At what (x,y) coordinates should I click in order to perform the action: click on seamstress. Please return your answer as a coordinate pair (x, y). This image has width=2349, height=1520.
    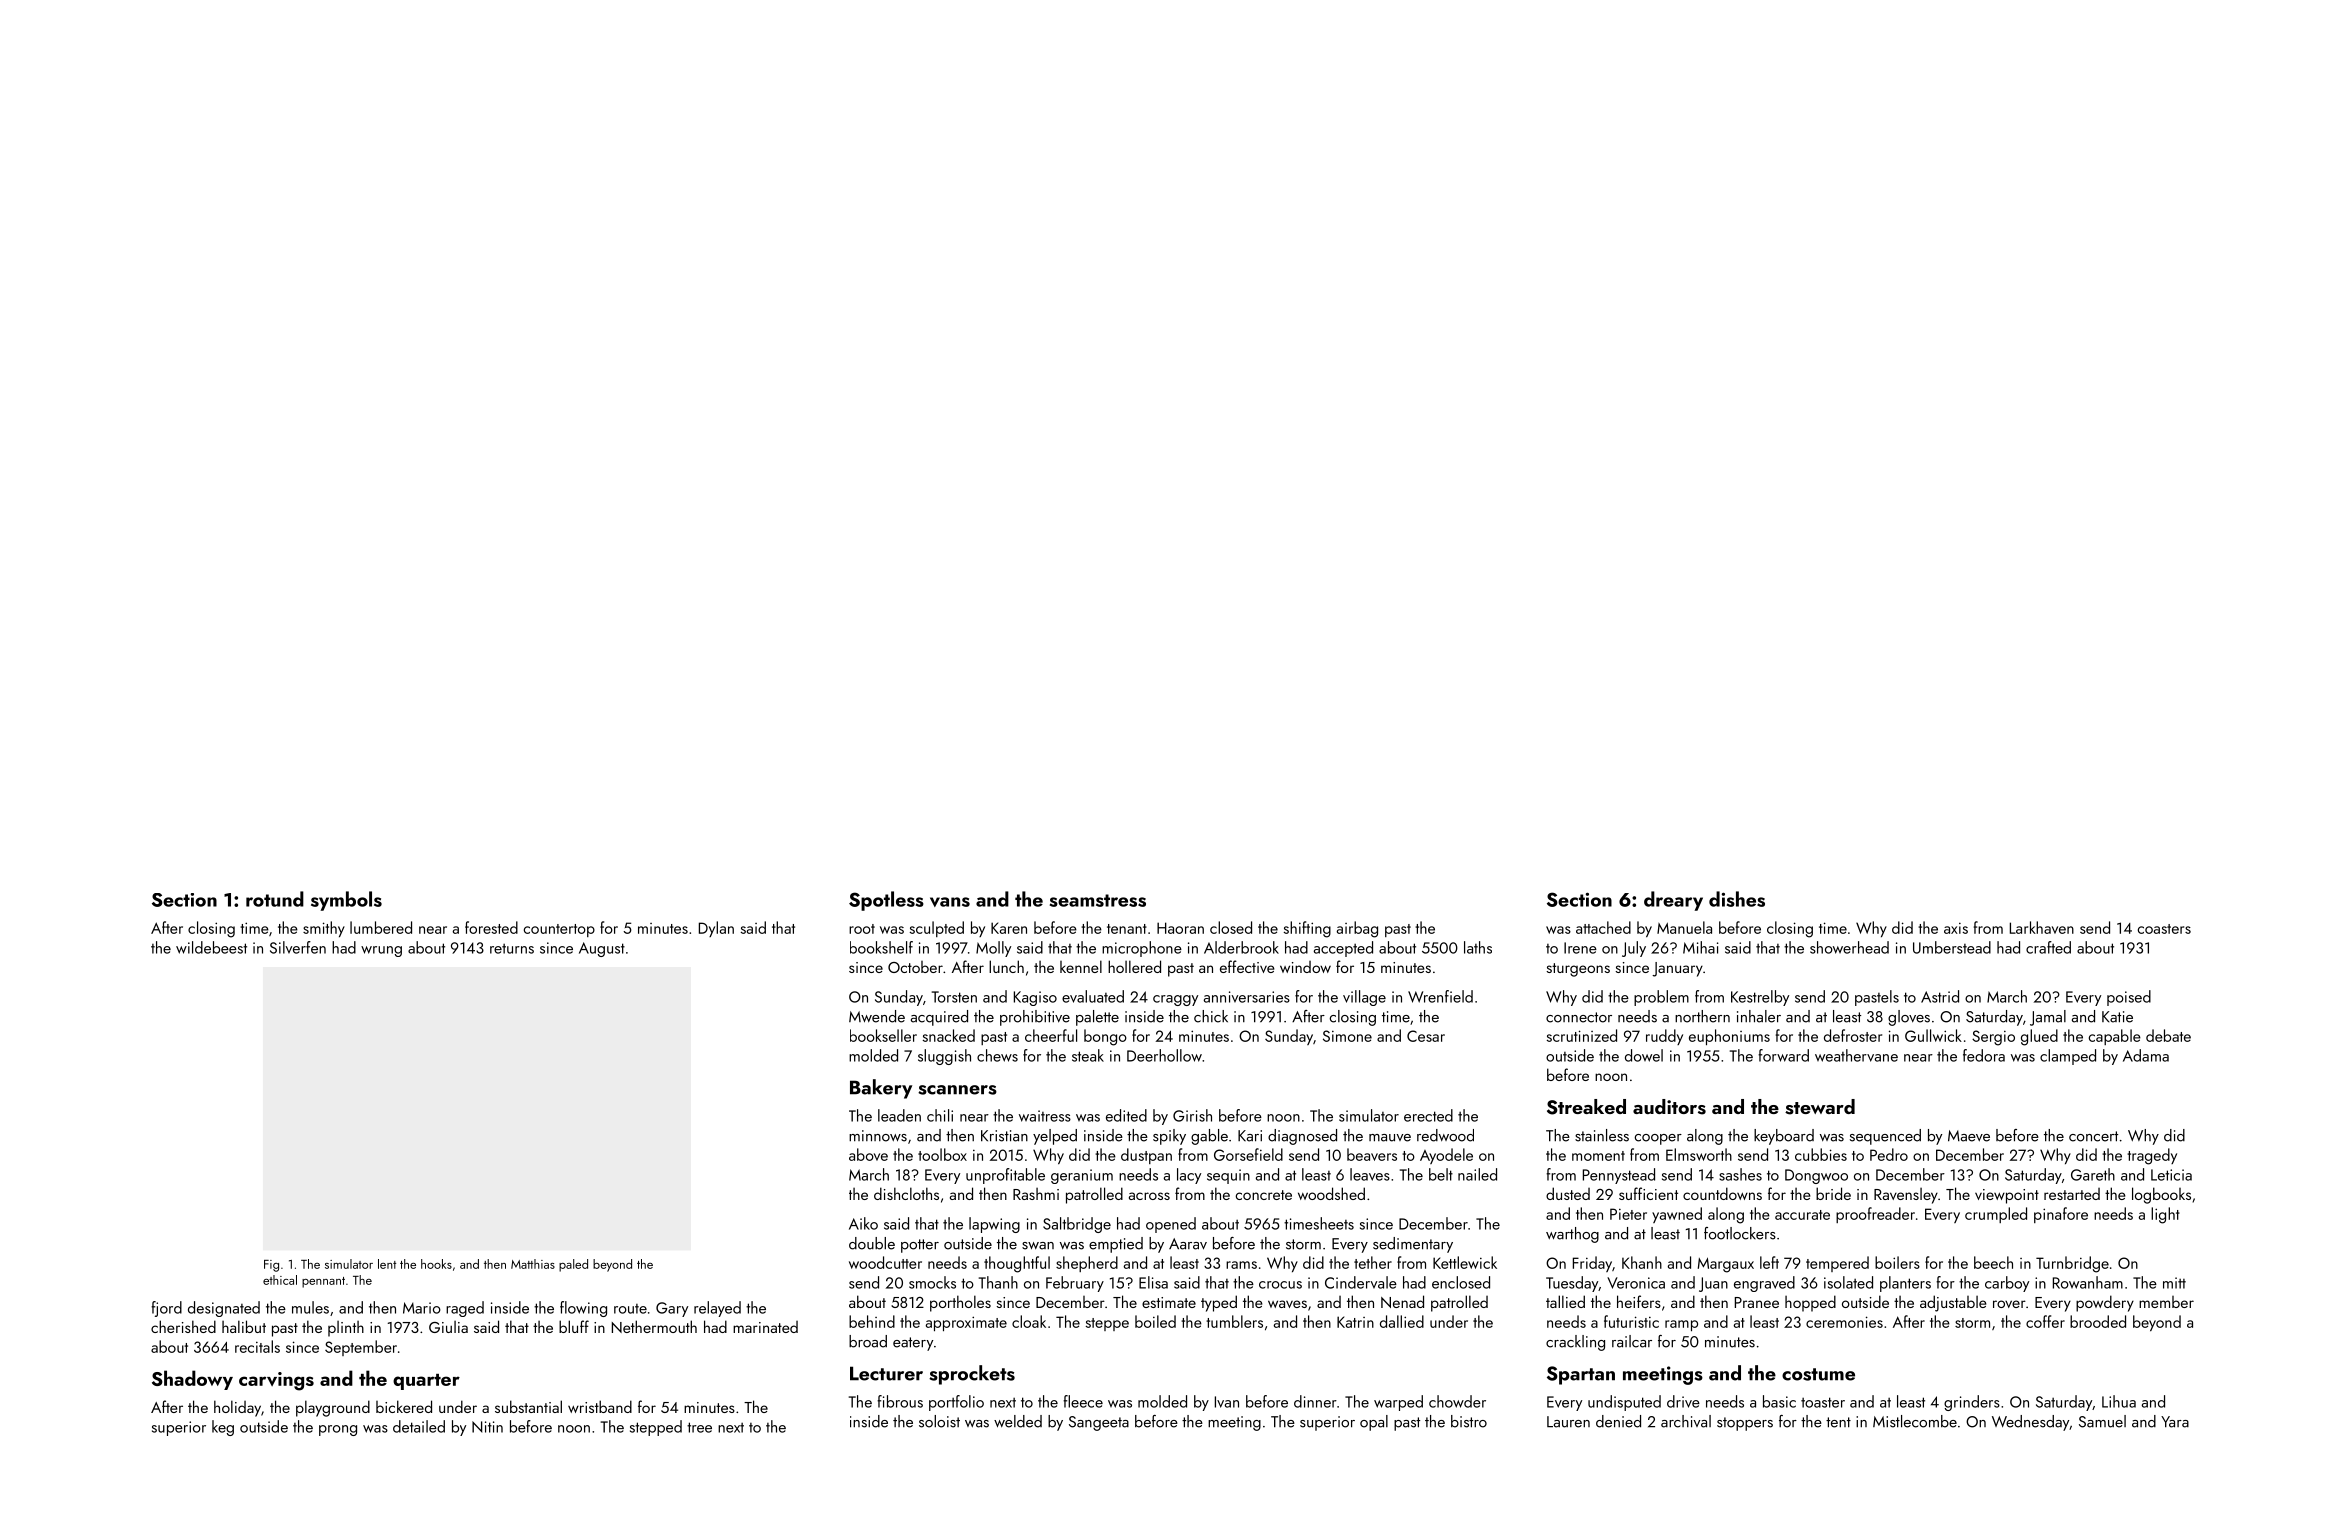
    Looking at the image, I should click on (1098, 900).
